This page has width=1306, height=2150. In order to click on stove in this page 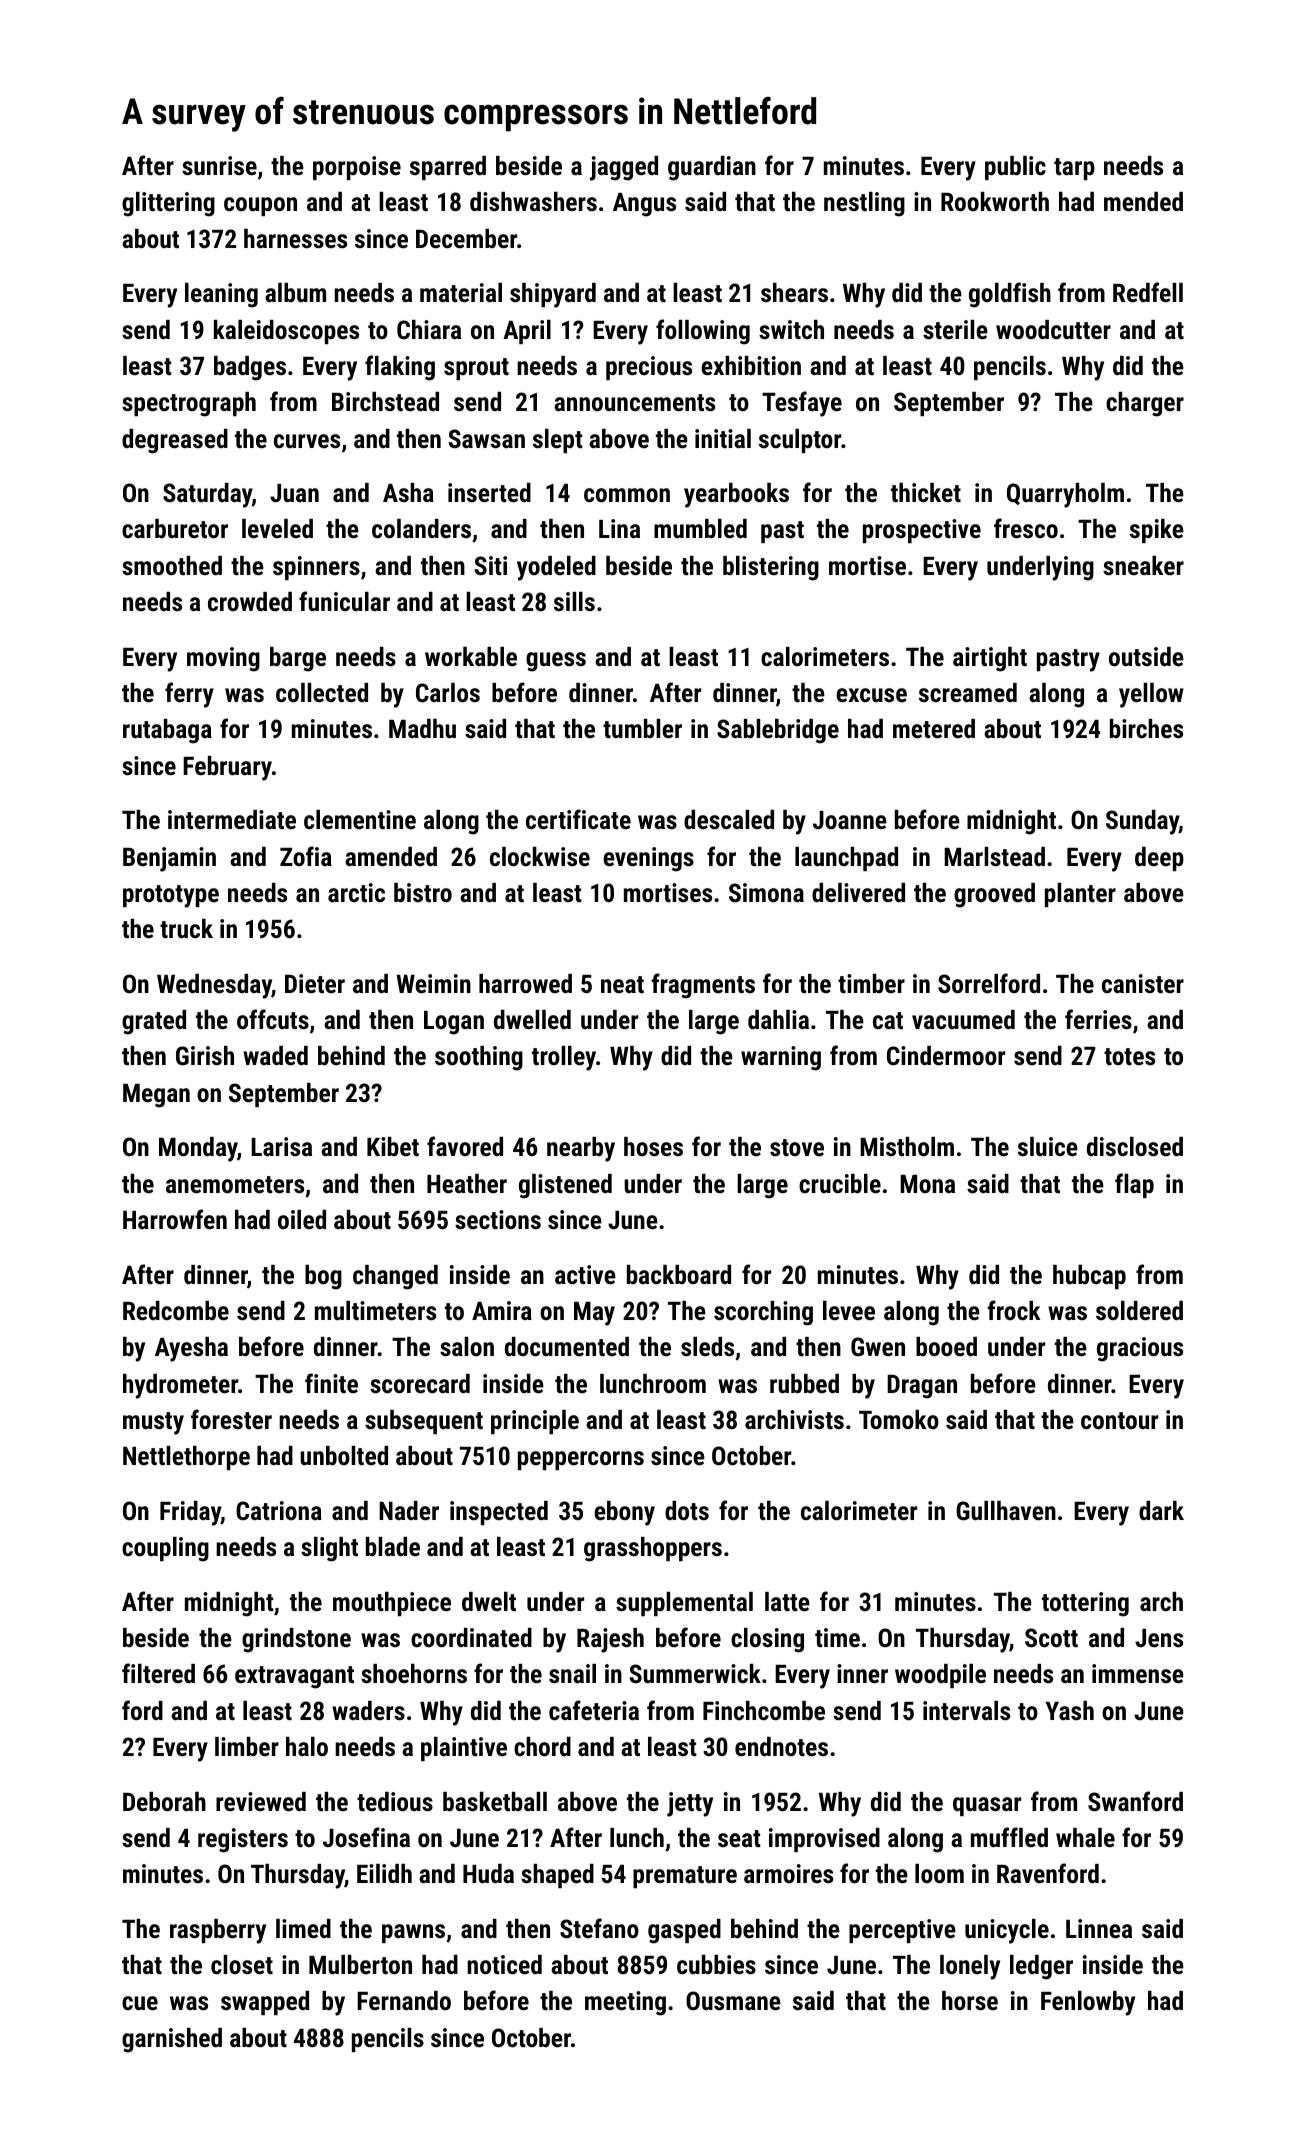, I will do `click(797, 1147)`.
